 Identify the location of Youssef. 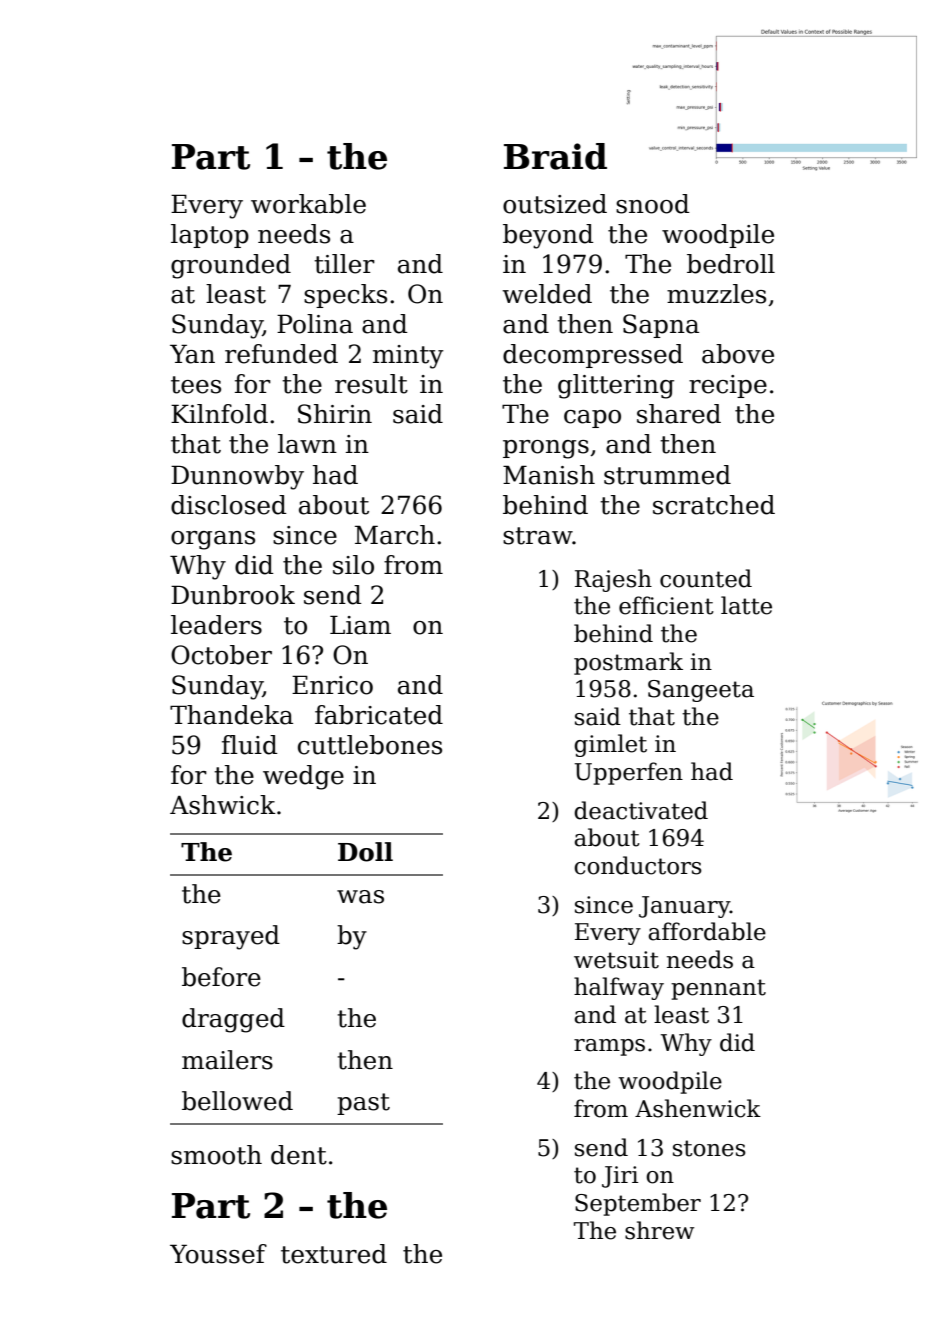
(218, 1254).
